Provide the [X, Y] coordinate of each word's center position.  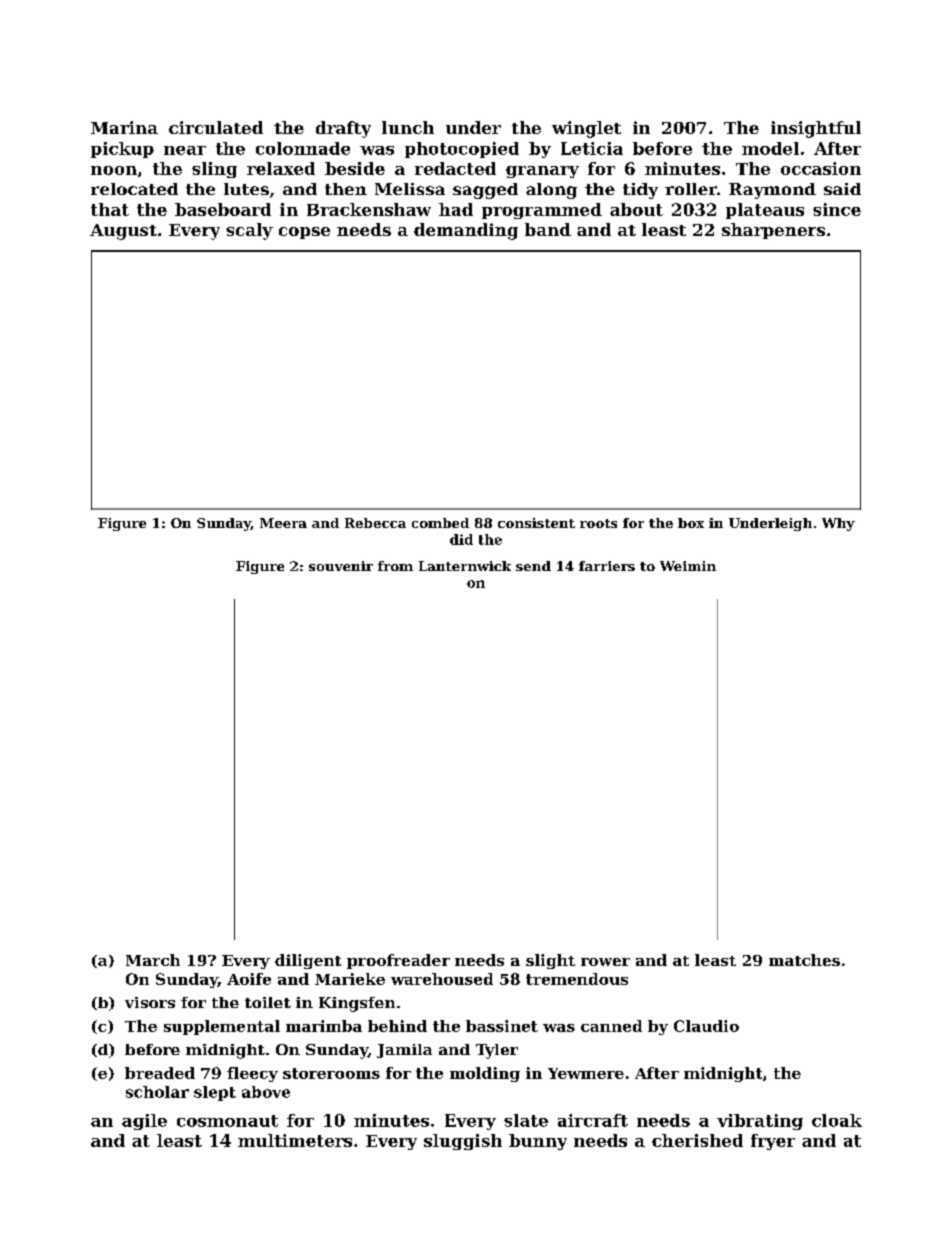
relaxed [281, 168]
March [153, 960]
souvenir [341, 566]
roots [598, 523]
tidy [640, 191]
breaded [160, 1073]
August [123, 232]
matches [804, 960]
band [548, 229]
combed [440, 523]
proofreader [398, 961]
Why [838, 524]
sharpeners [773, 231]
